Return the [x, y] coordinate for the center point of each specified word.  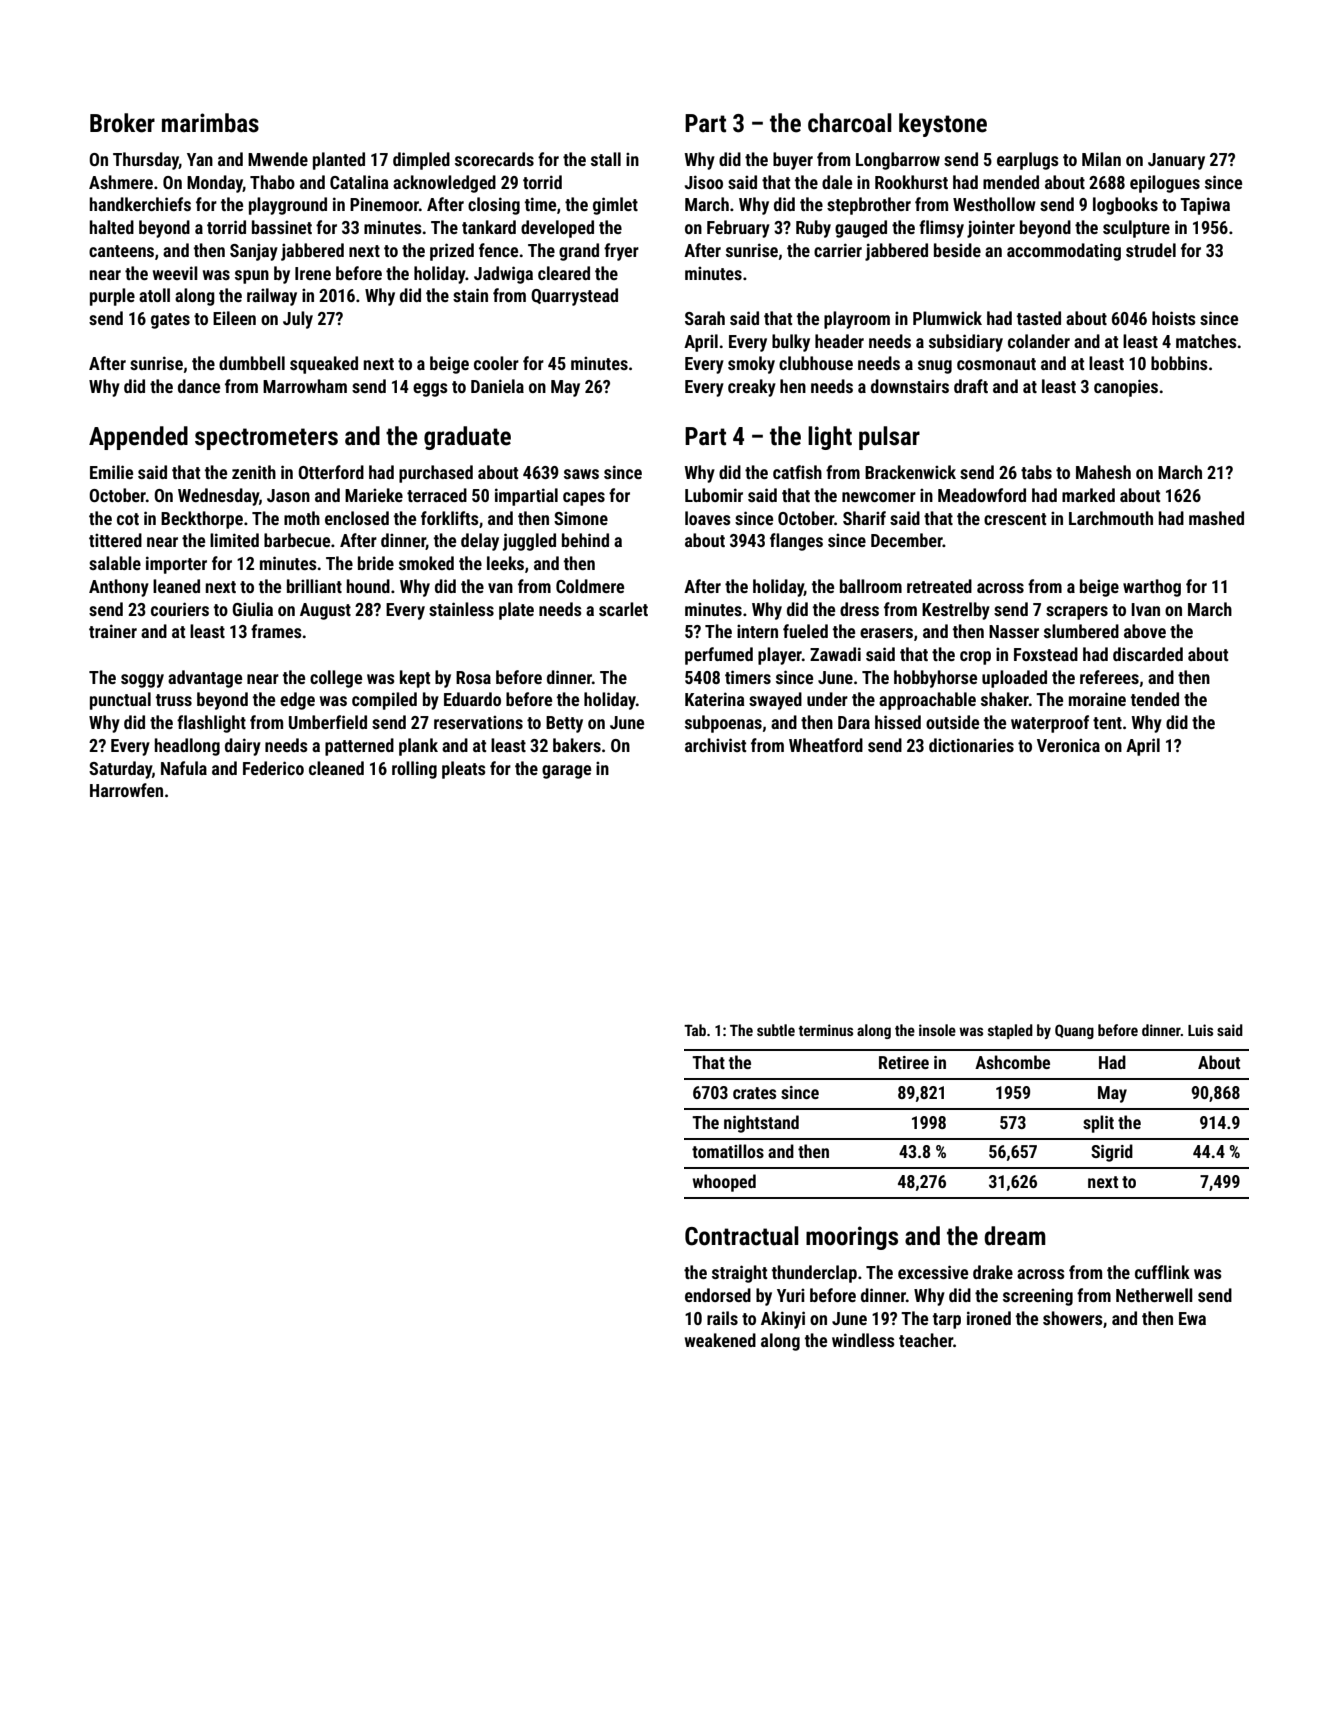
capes [584, 499]
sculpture [1136, 229]
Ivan [1145, 609]
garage [566, 772]
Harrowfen [126, 790]
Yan [200, 159]
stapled [1010, 1031]
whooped [724, 1183]
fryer [621, 252]
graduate [467, 438]
